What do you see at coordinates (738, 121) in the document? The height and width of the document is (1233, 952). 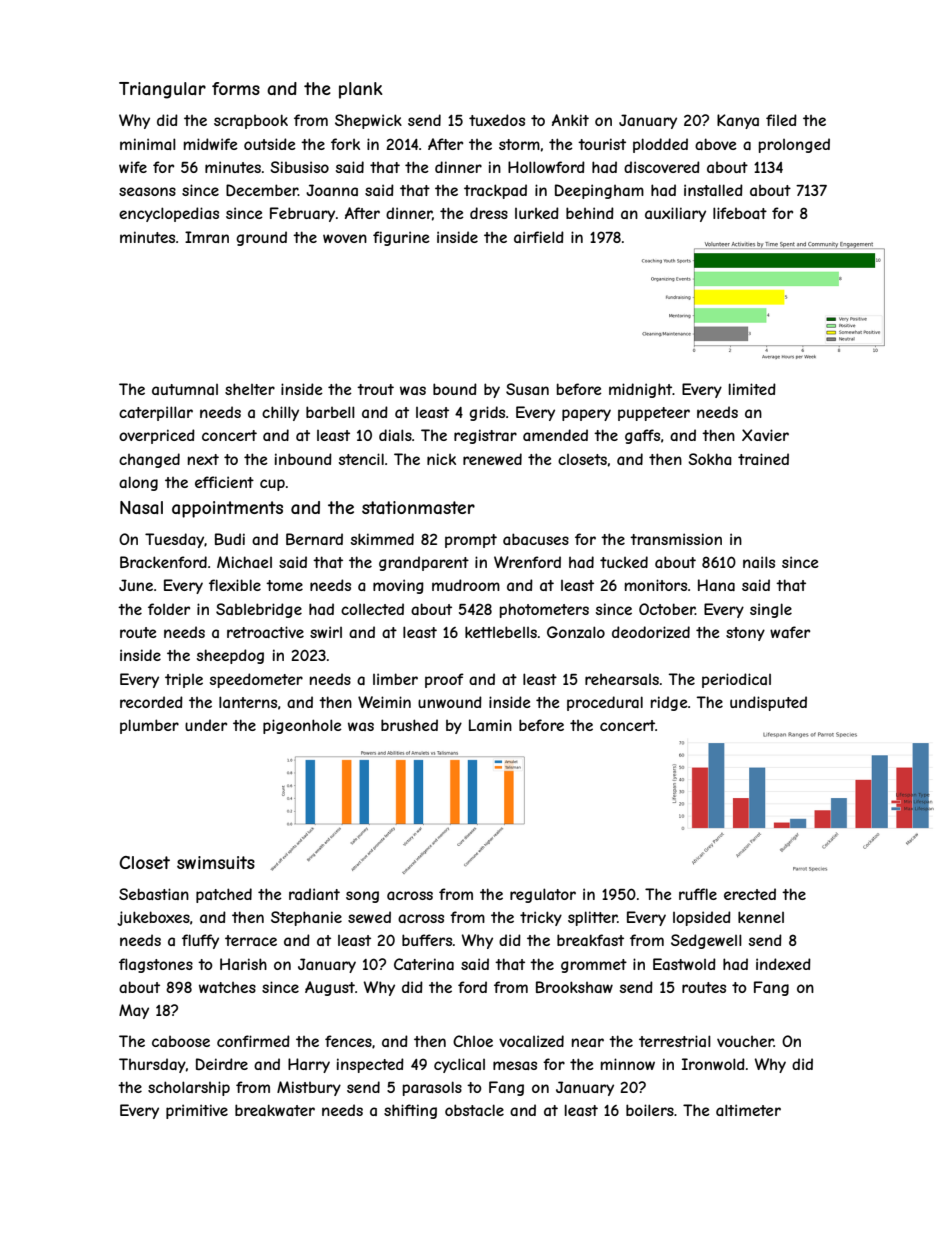 I see `Kanya` at bounding box center [738, 121].
